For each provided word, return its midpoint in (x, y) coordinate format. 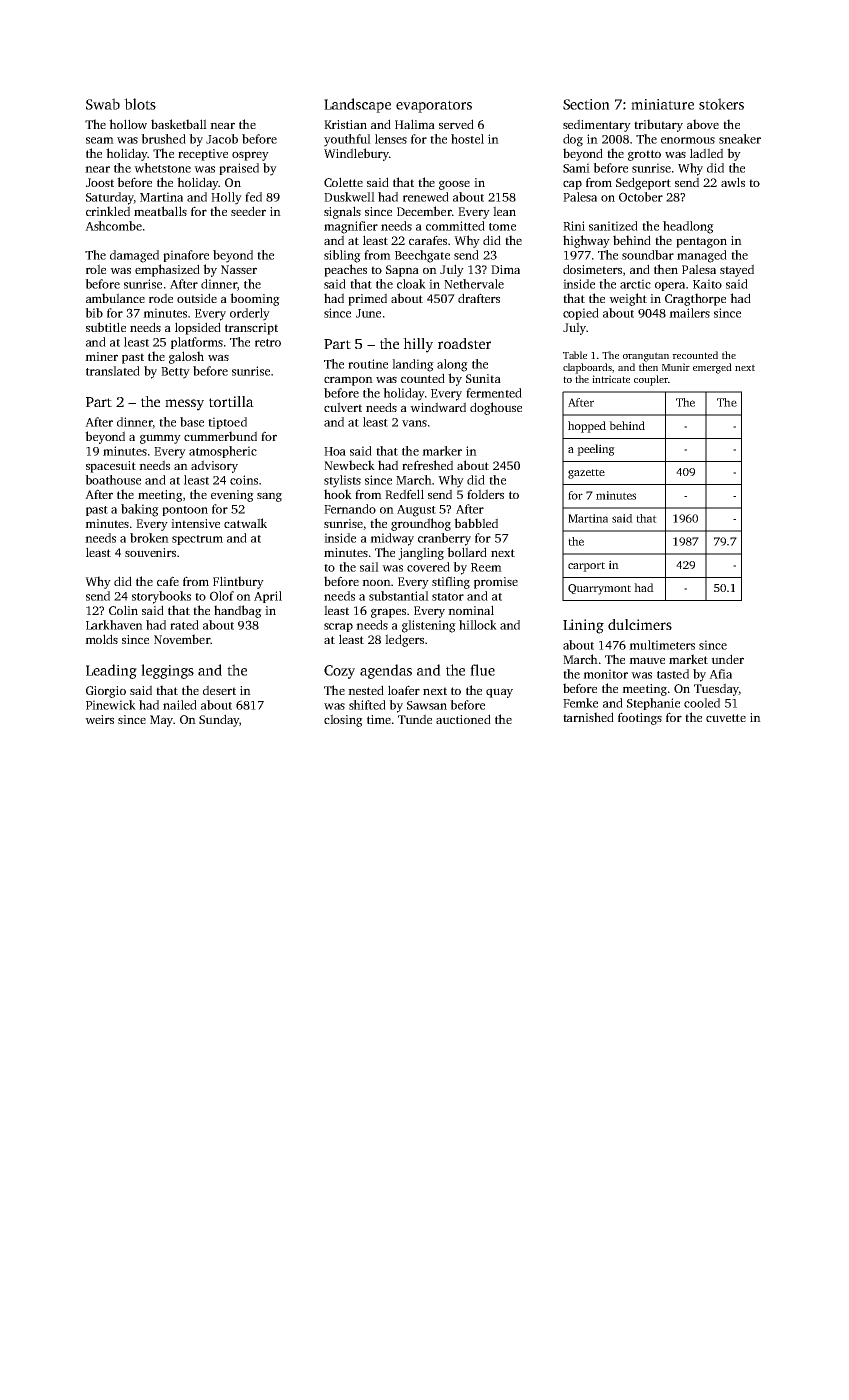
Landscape (357, 105)
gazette (586, 474)
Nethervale (474, 284)
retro (268, 343)
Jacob (222, 139)
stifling (451, 582)
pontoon (185, 511)
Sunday (219, 720)
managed (702, 256)
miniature (662, 104)
